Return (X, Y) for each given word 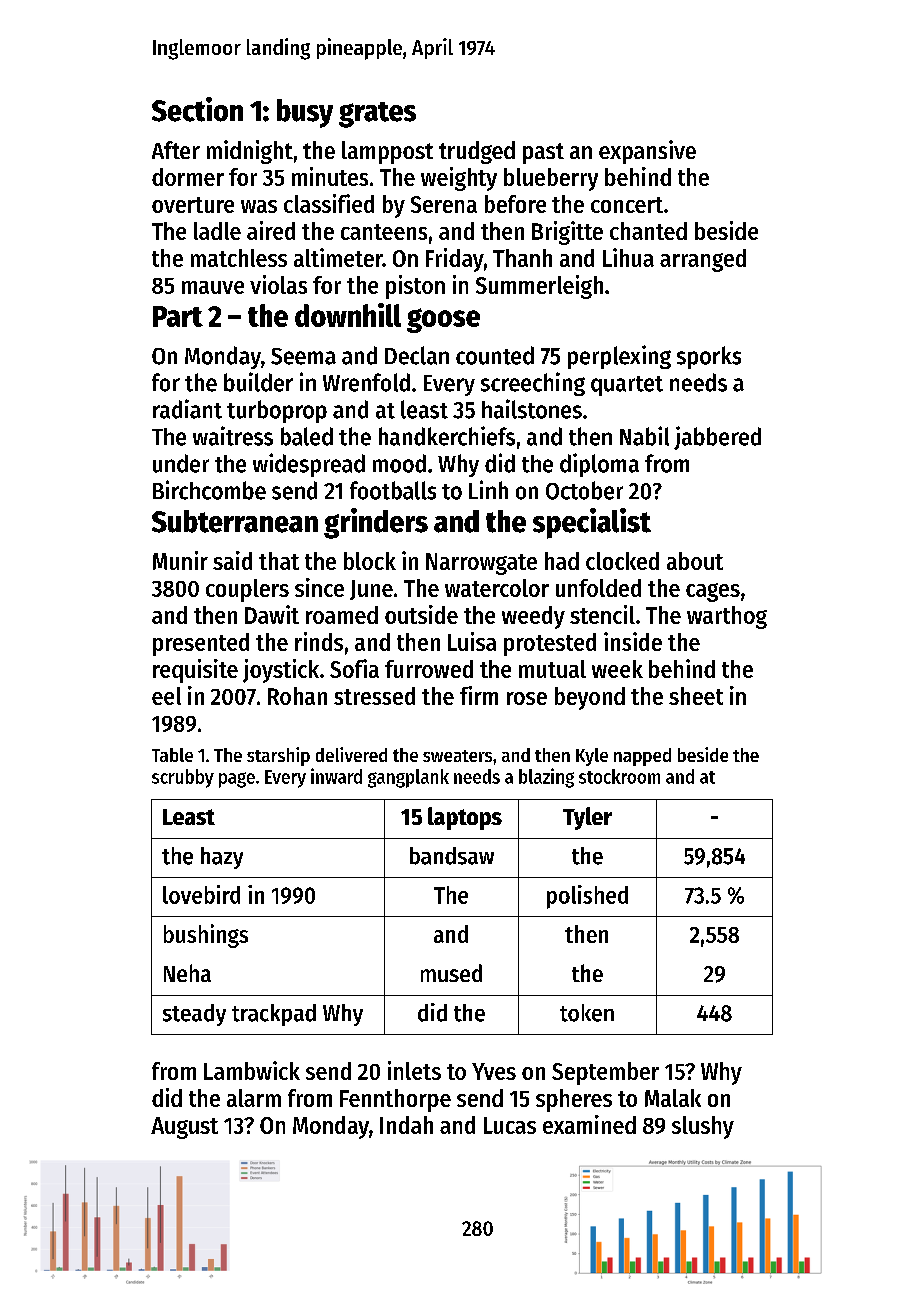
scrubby (183, 778)
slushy (703, 1127)
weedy (533, 617)
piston (415, 287)
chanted (648, 231)
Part (178, 316)
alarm (254, 1098)
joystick (281, 671)
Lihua (628, 257)
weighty (459, 179)
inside (633, 641)
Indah (406, 1125)
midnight (250, 152)
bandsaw (452, 856)
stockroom (619, 776)
